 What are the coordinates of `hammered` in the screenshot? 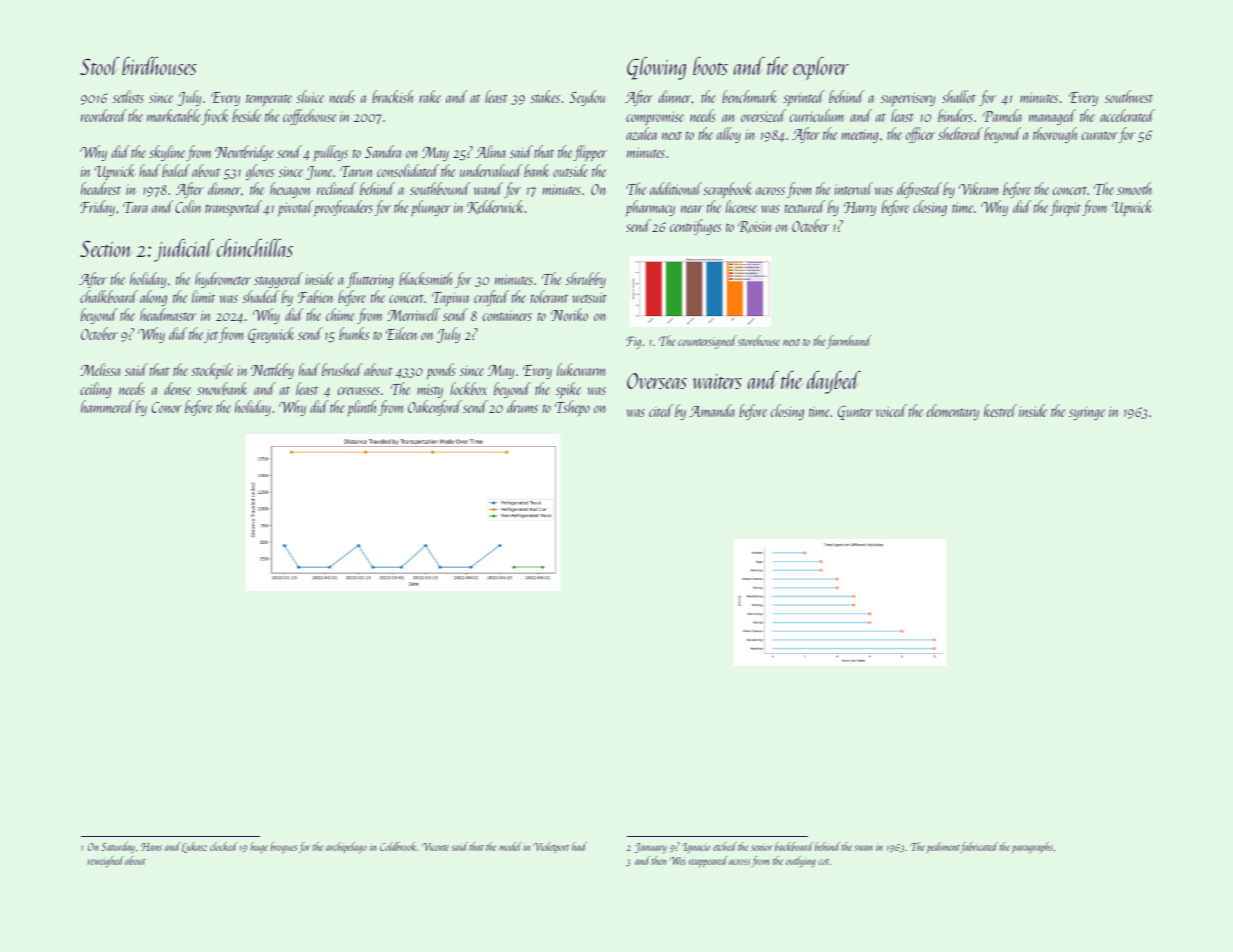 It's located at (107, 406).
